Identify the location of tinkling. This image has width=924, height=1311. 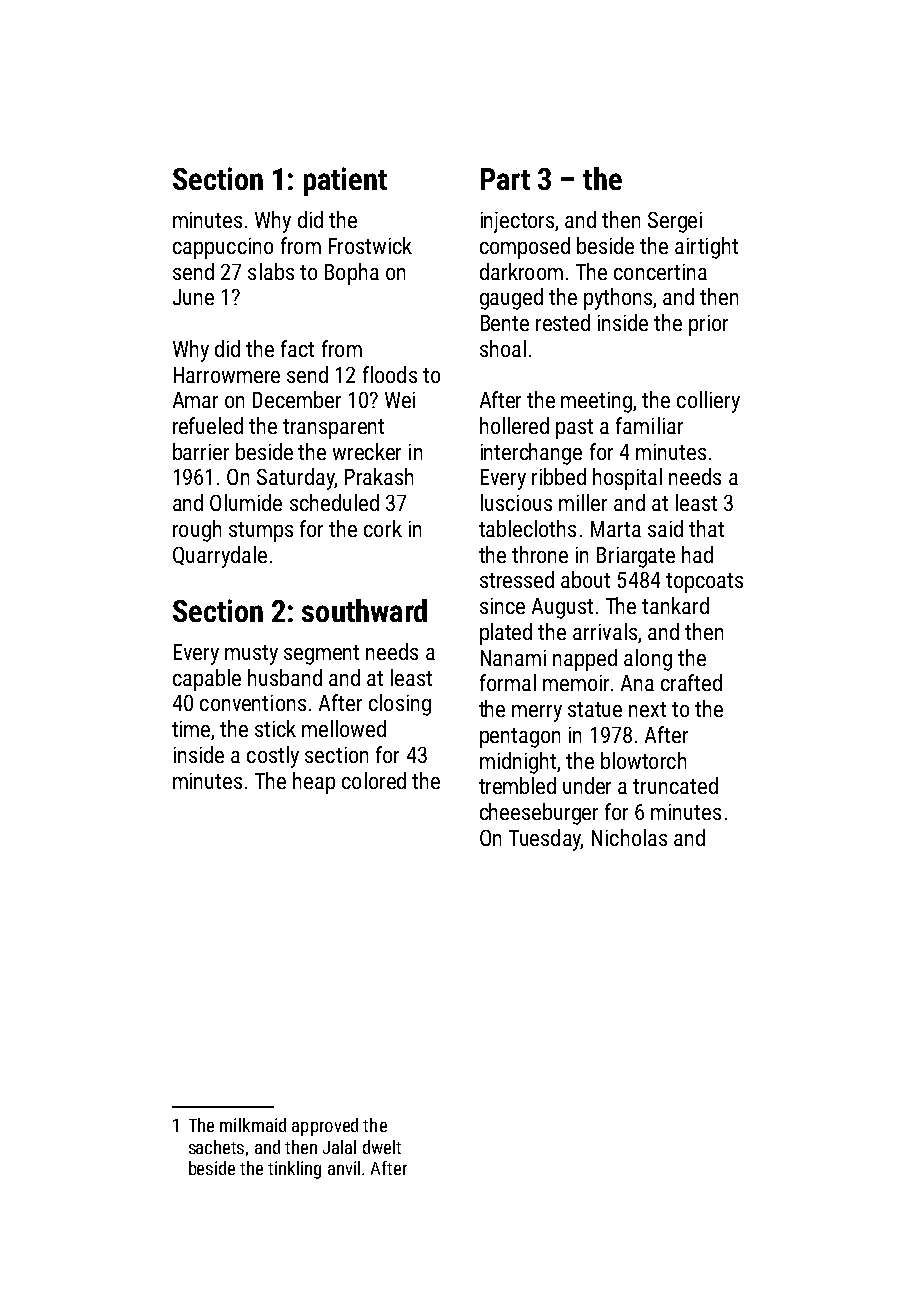
(294, 1170).
